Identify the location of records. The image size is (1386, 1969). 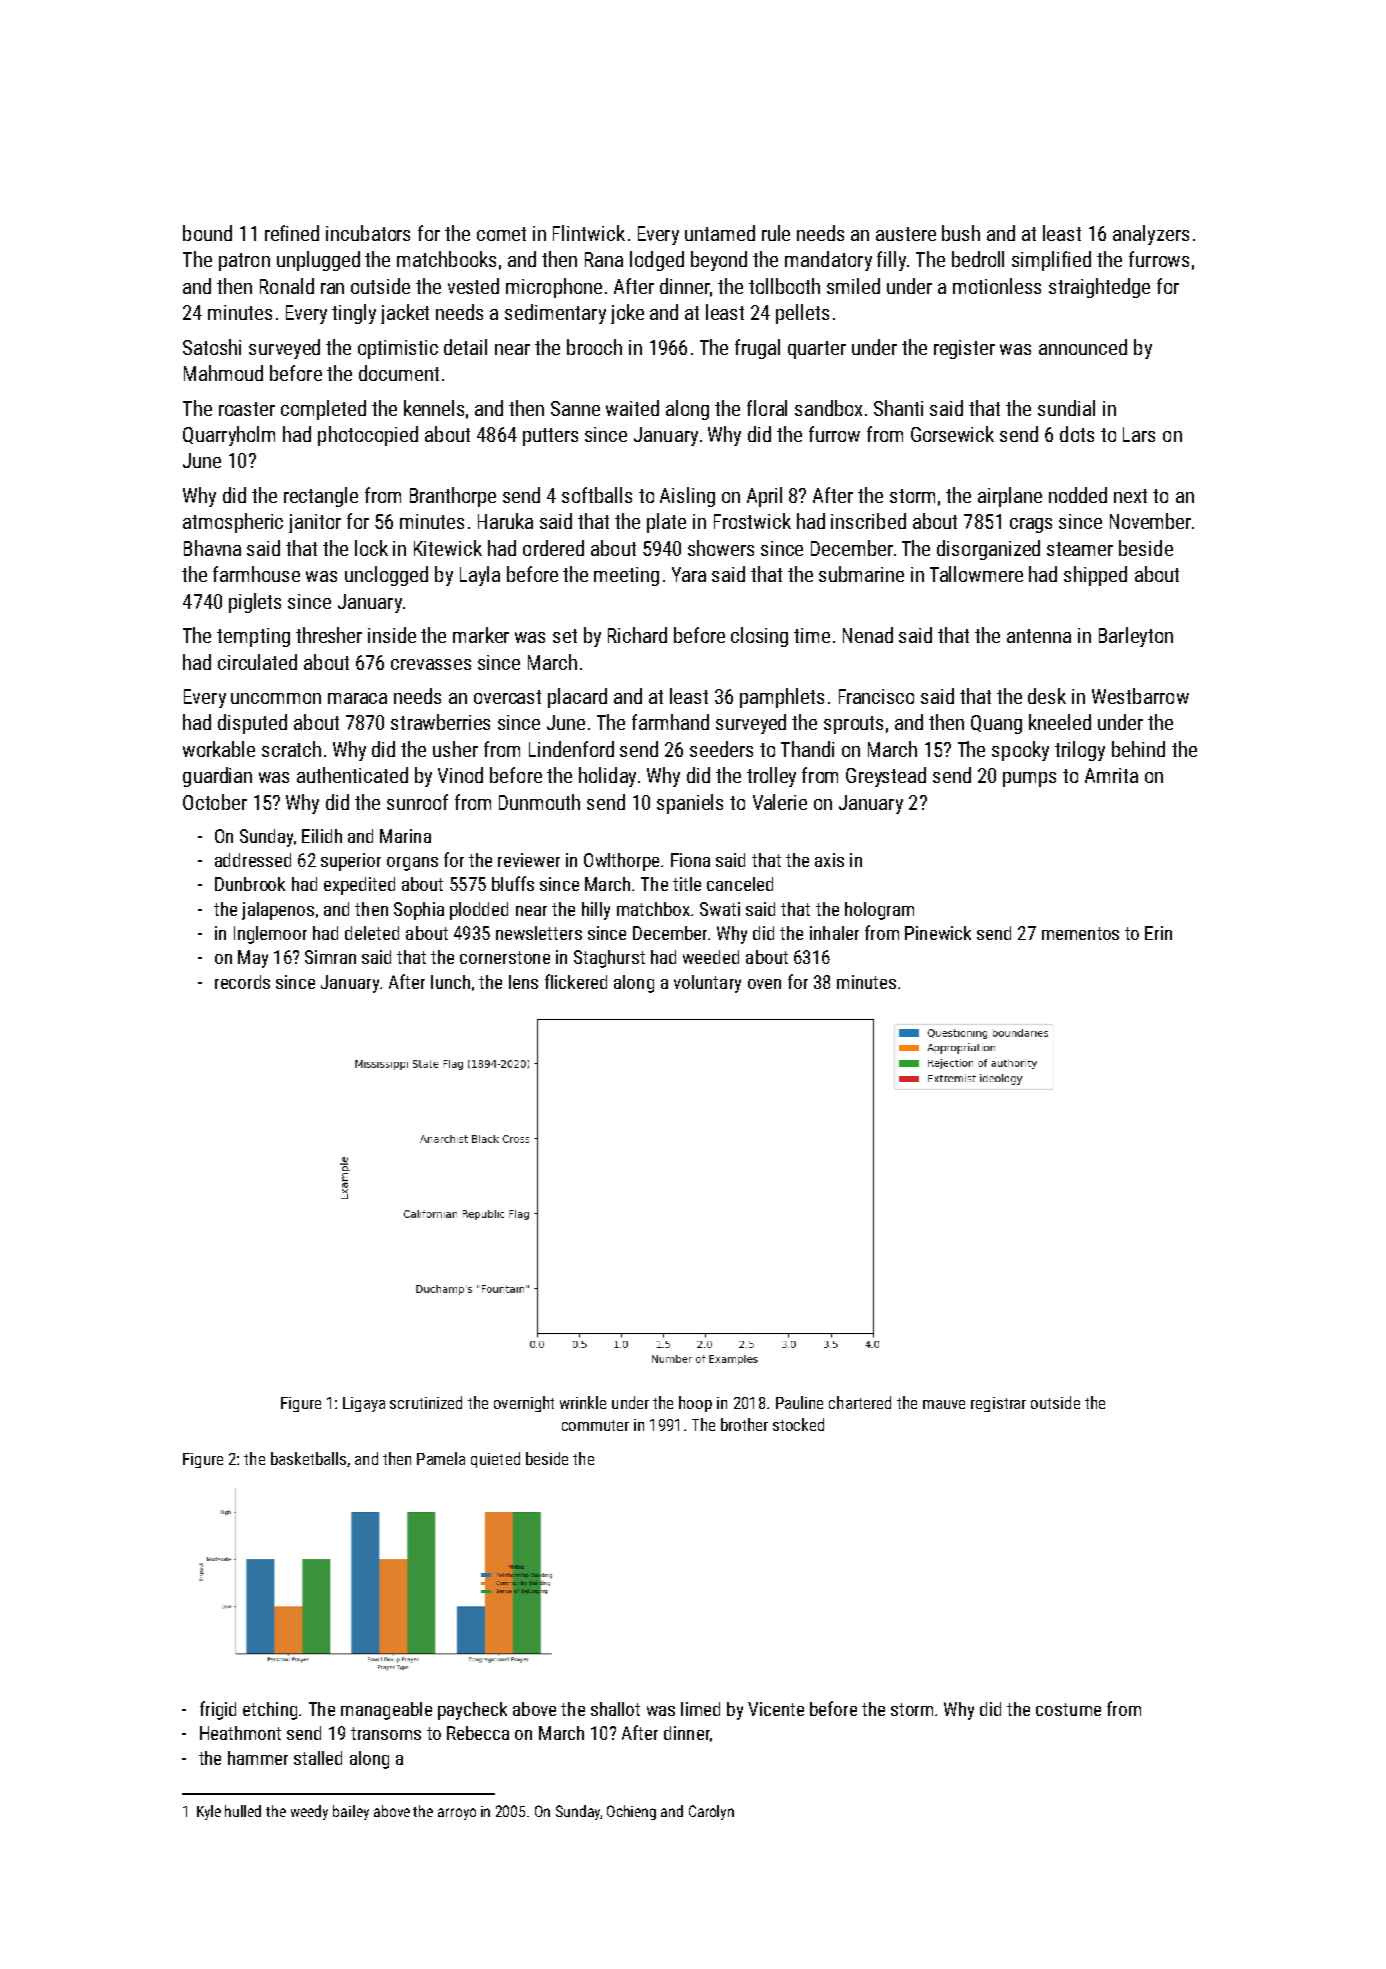
(242, 982).
